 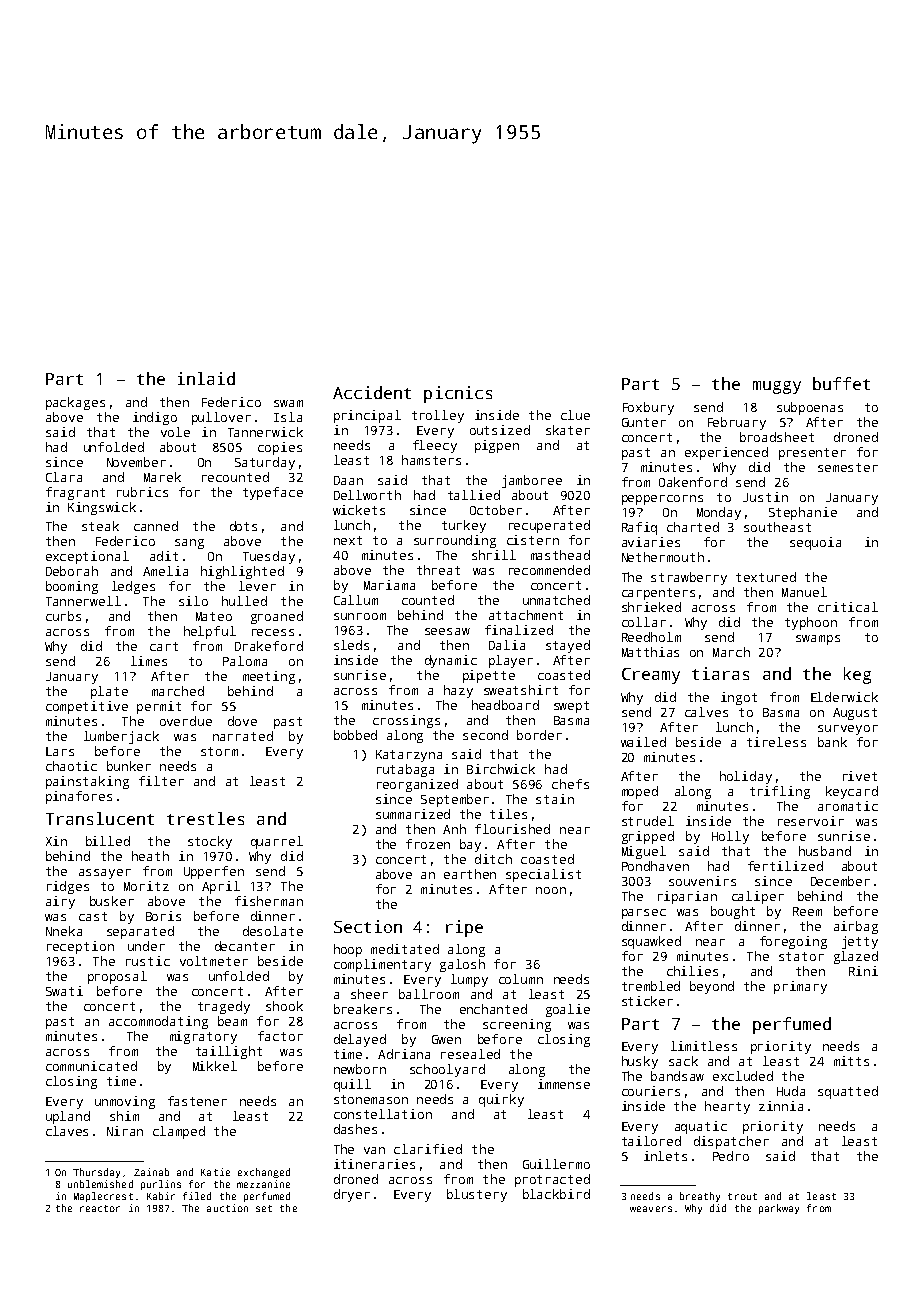 I want to click on tireless, so click(x=776, y=742).
